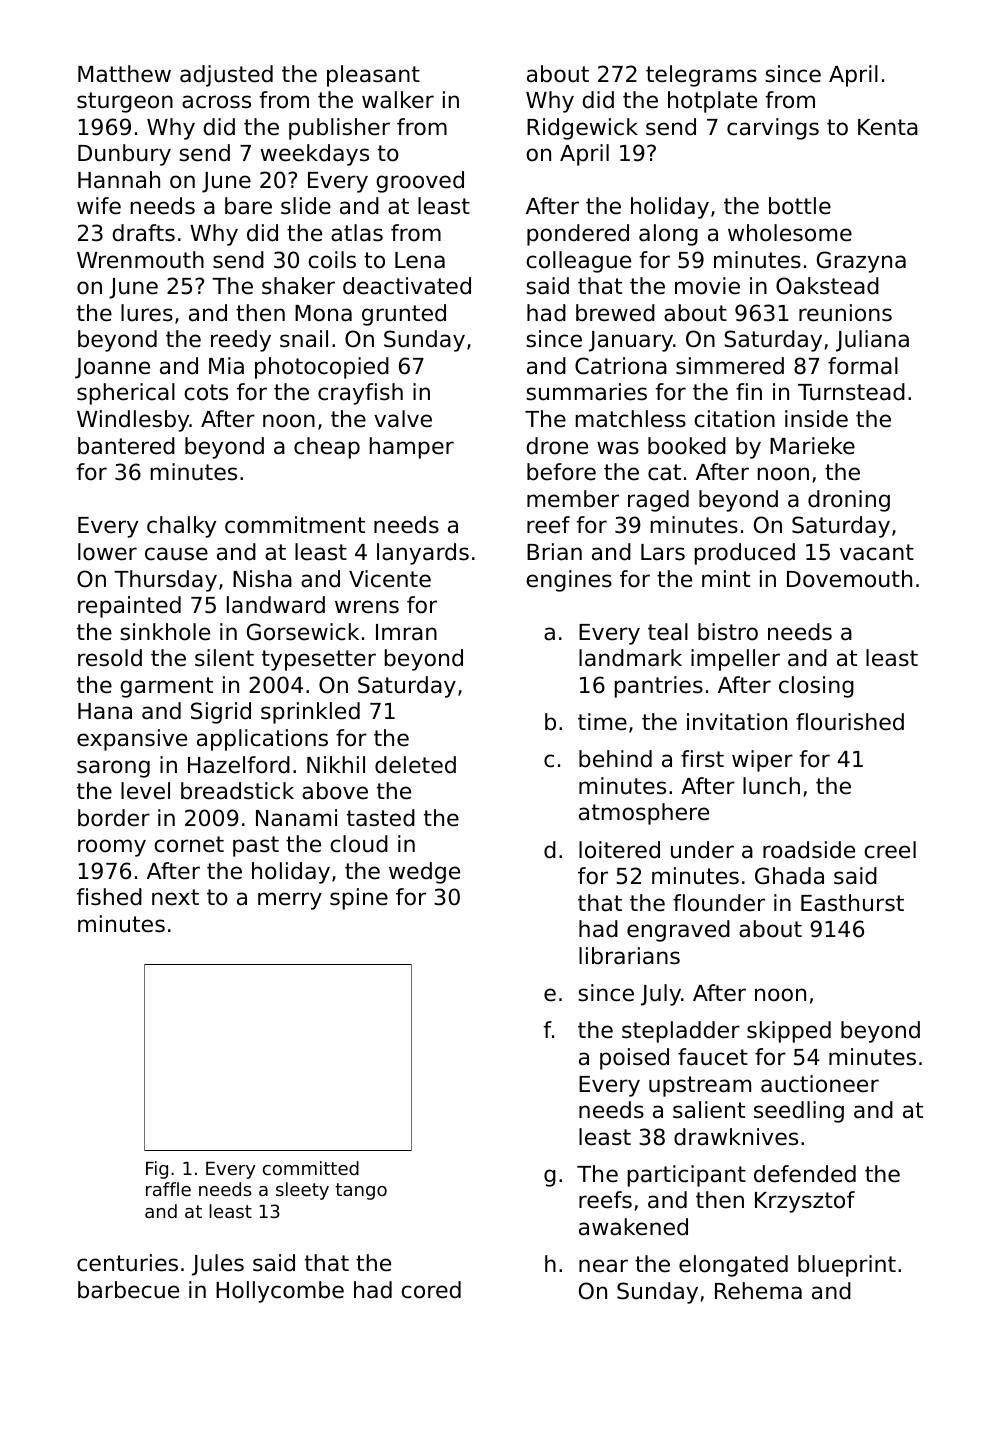 This screenshot has height=1456, width=1005. Describe the element at coordinates (745, 554) in the screenshot. I see `produced` at that location.
